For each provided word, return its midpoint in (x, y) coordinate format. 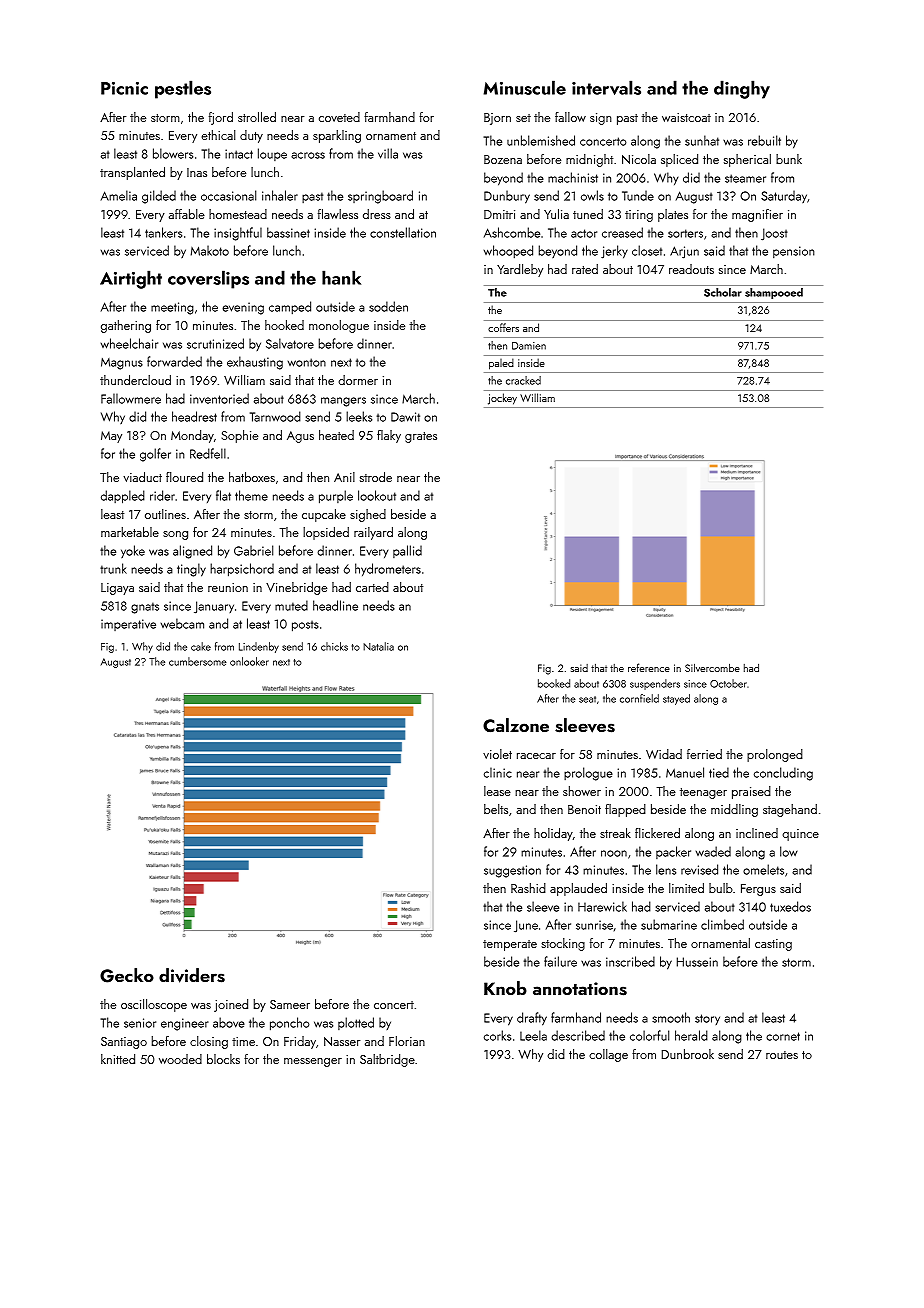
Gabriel (253, 550)
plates (673, 215)
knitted (118, 1059)
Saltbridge (387, 1060)
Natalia (378, 646)
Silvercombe (712, 667)
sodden (388, 306)
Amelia (119, 195)
